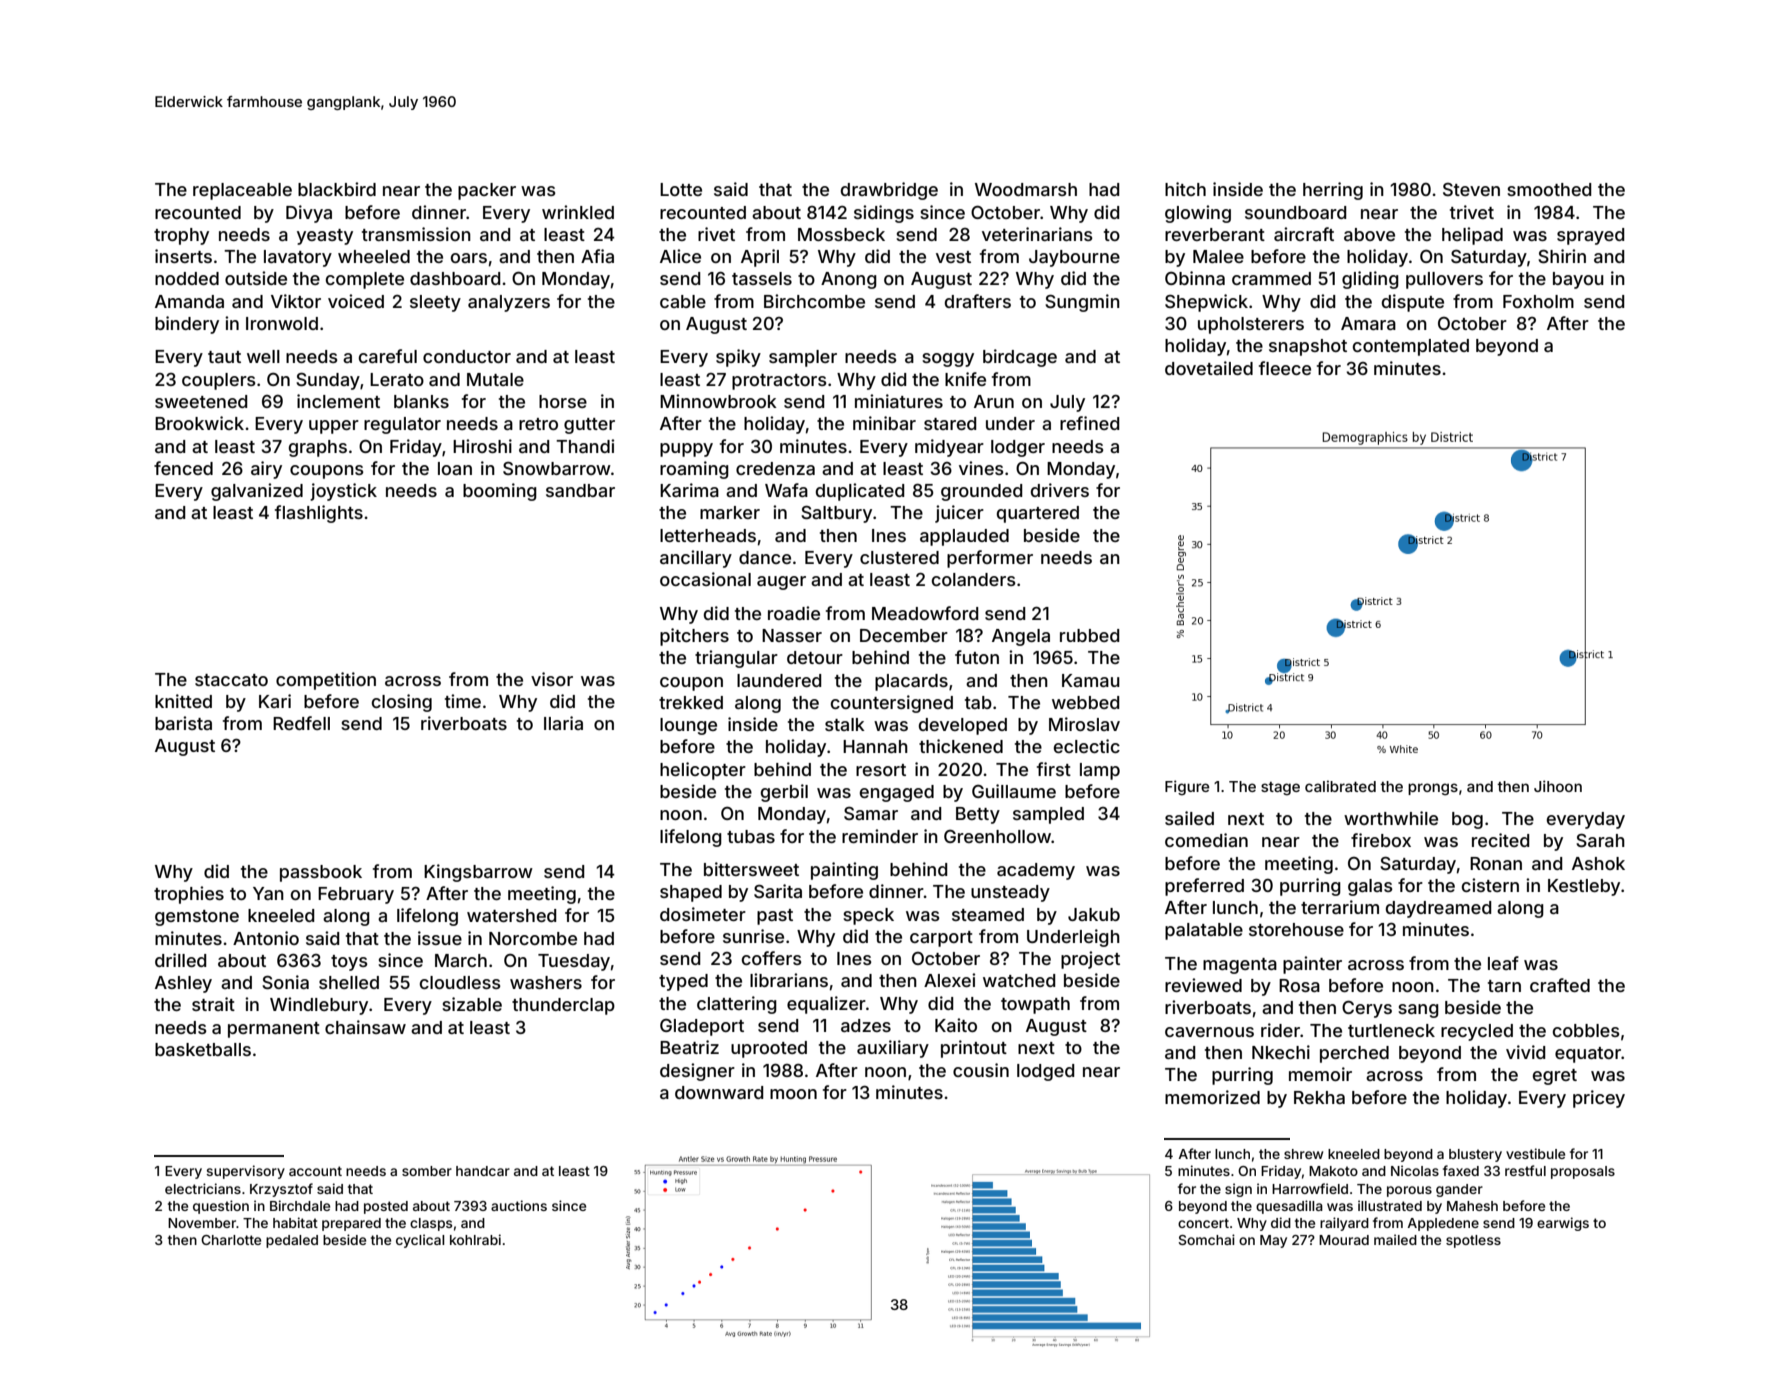 The image size is (1780, 1375). I want to click on lodged, so click(1045, 1072).
